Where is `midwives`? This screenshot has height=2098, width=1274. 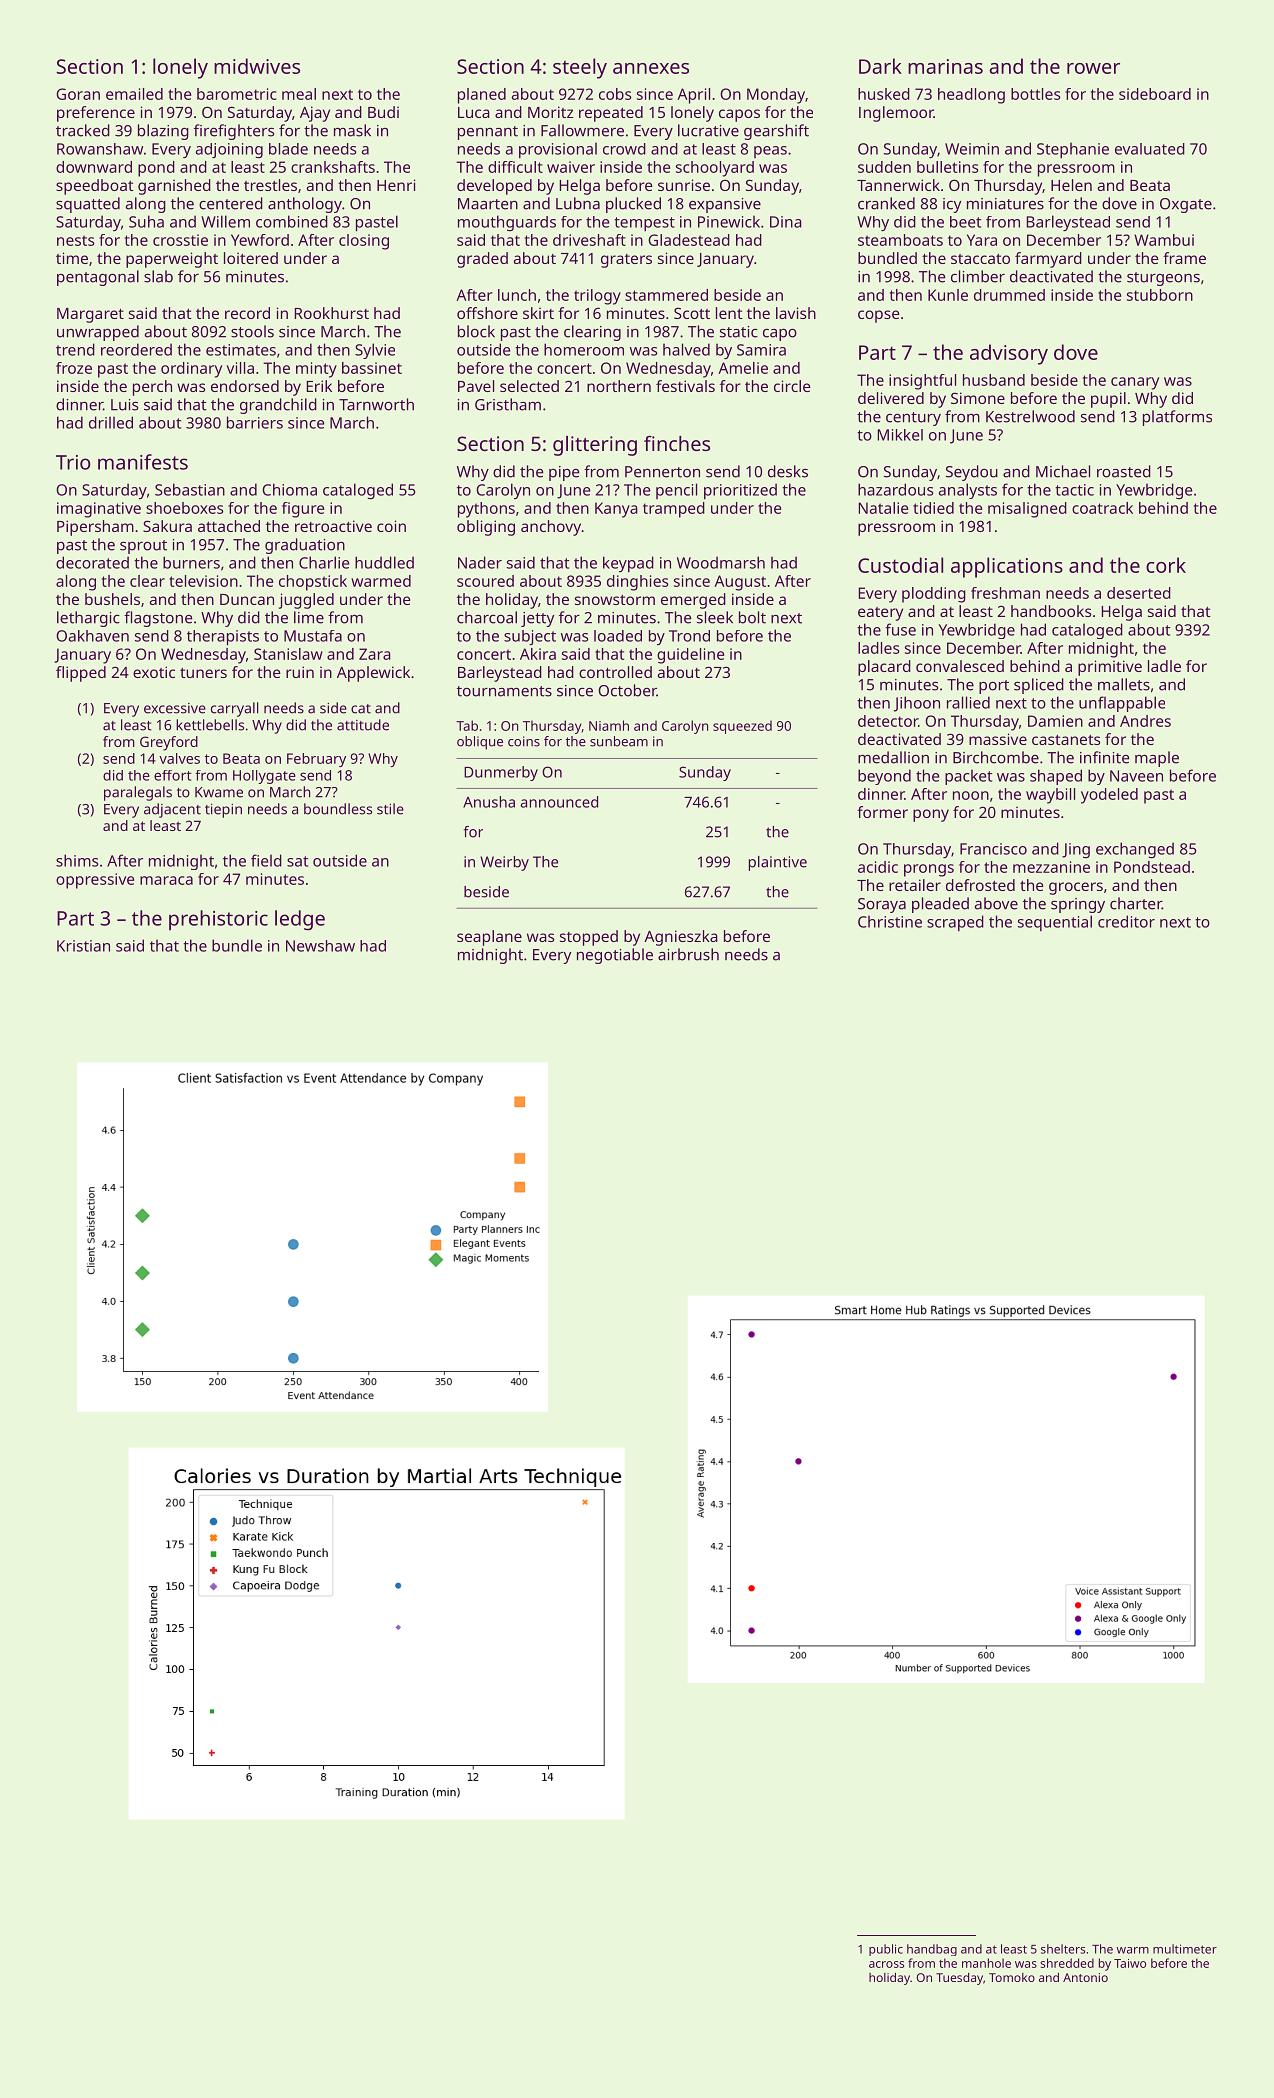 midwives is located at coordinates (257, 66).
